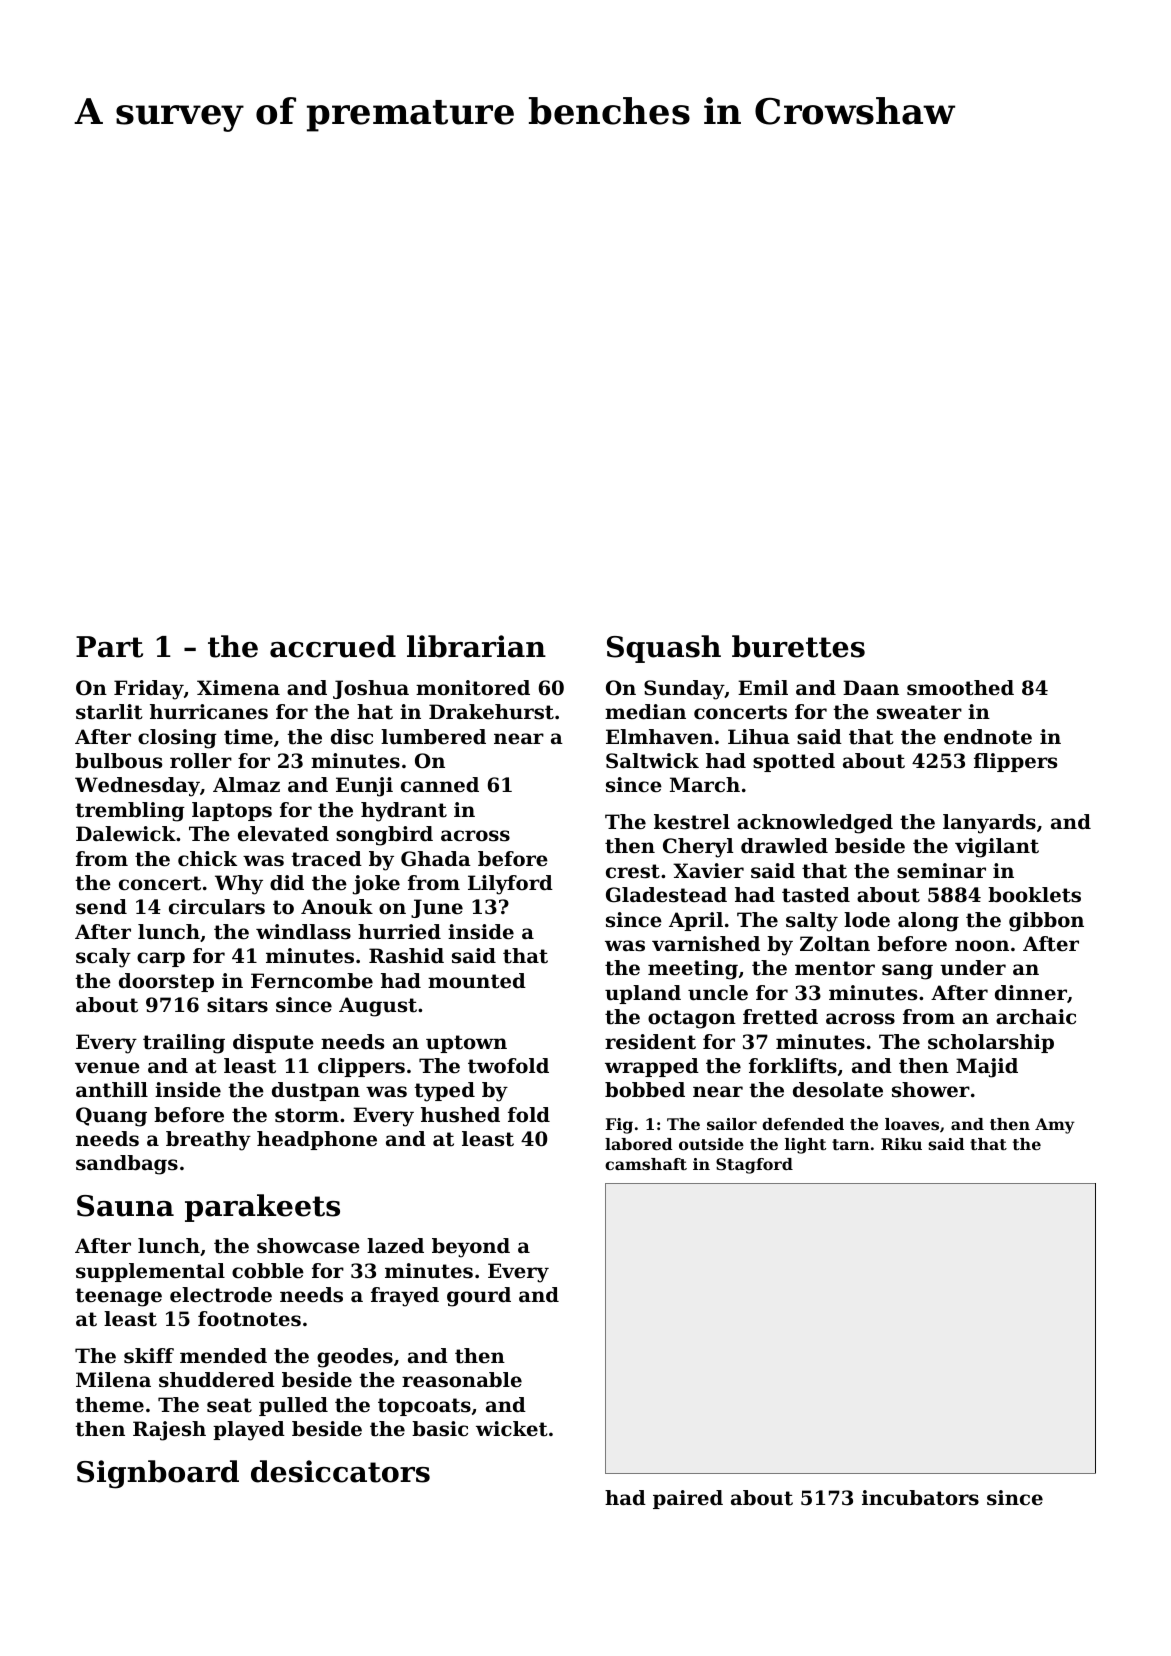 This image has height=1656, width=1171. What do you see at coordinates (816, 895) in the image?
I see `tasted` at bounding box center [816, 895].
